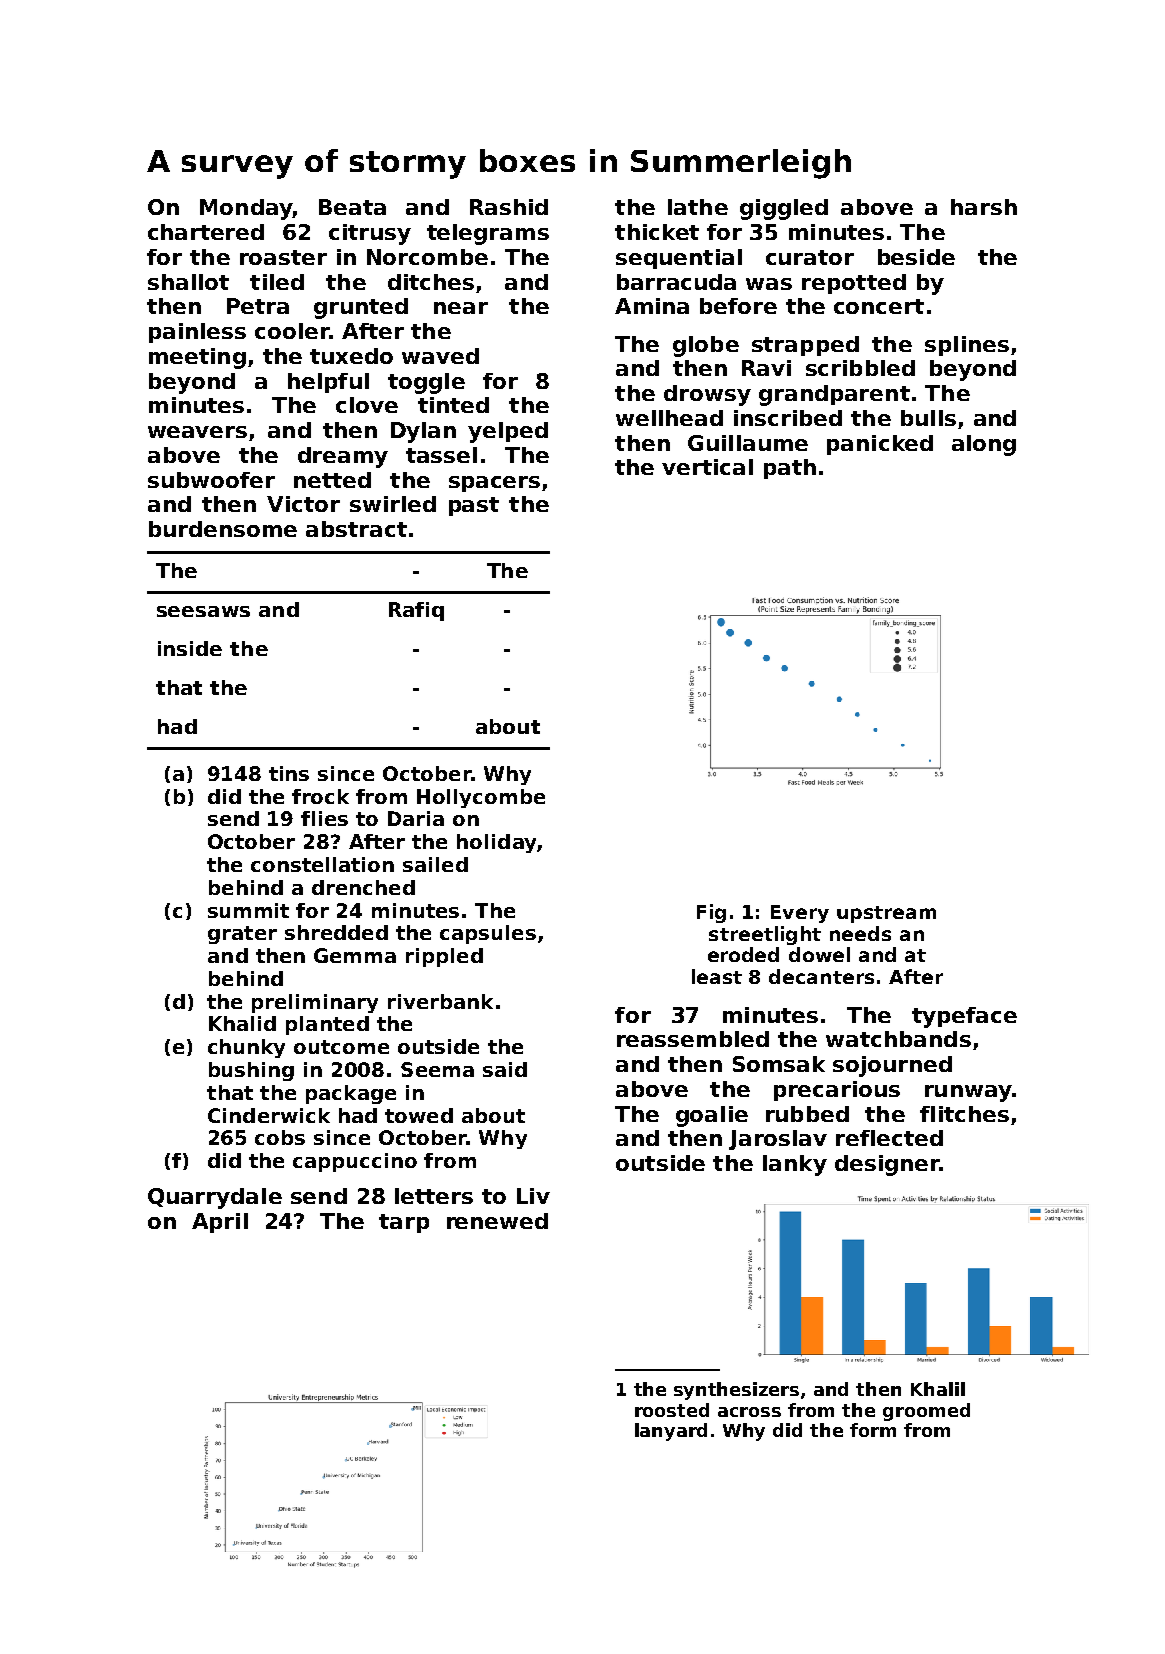 This document has width=1165, height=1654. Describe the element at coordinates (188, 282) in the document. I see `shallot` at that location.
